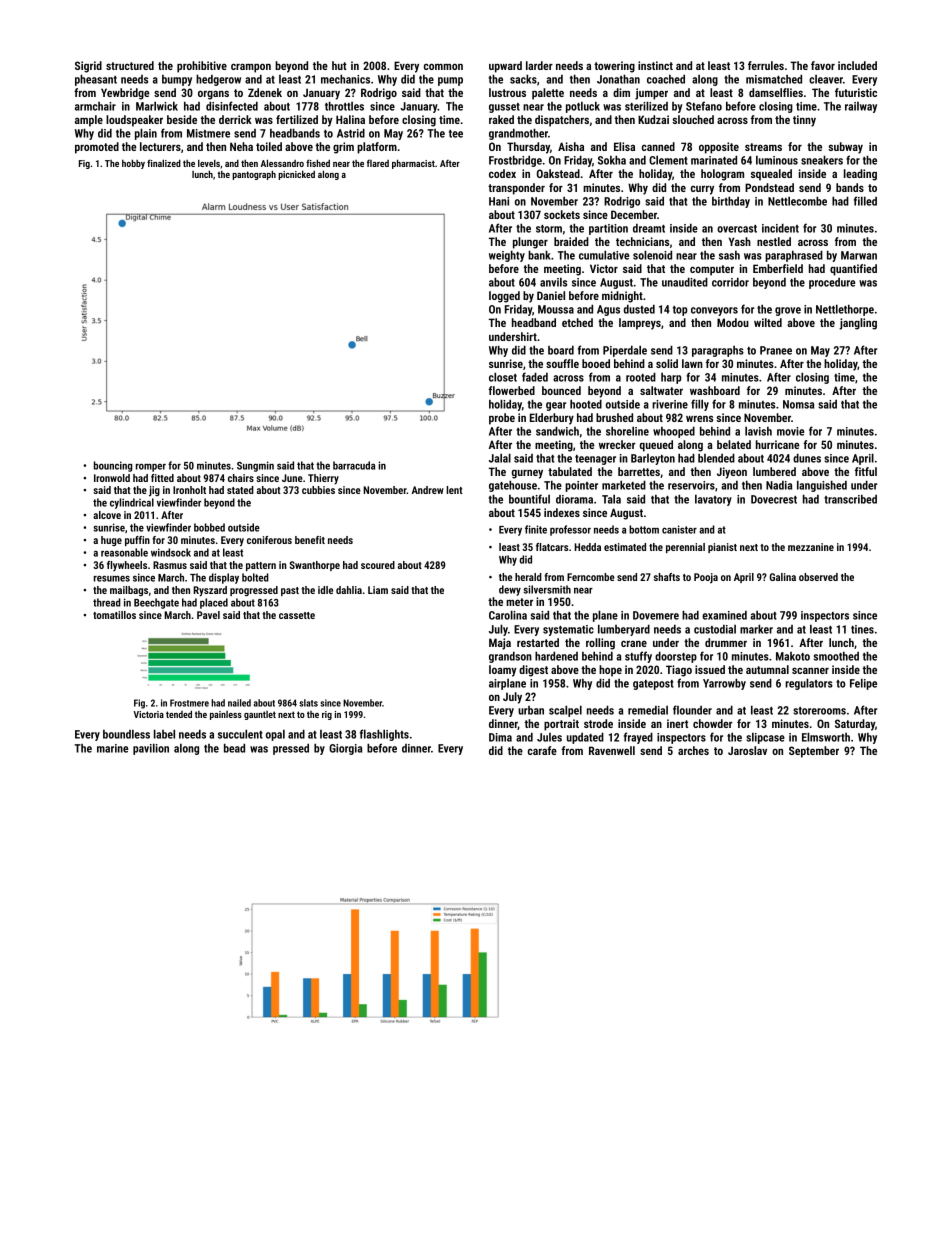 The height and width of the image is (1233, 952). Describe the element at coordinates (713, 500) in the image. I see `lavatory` at that location.
